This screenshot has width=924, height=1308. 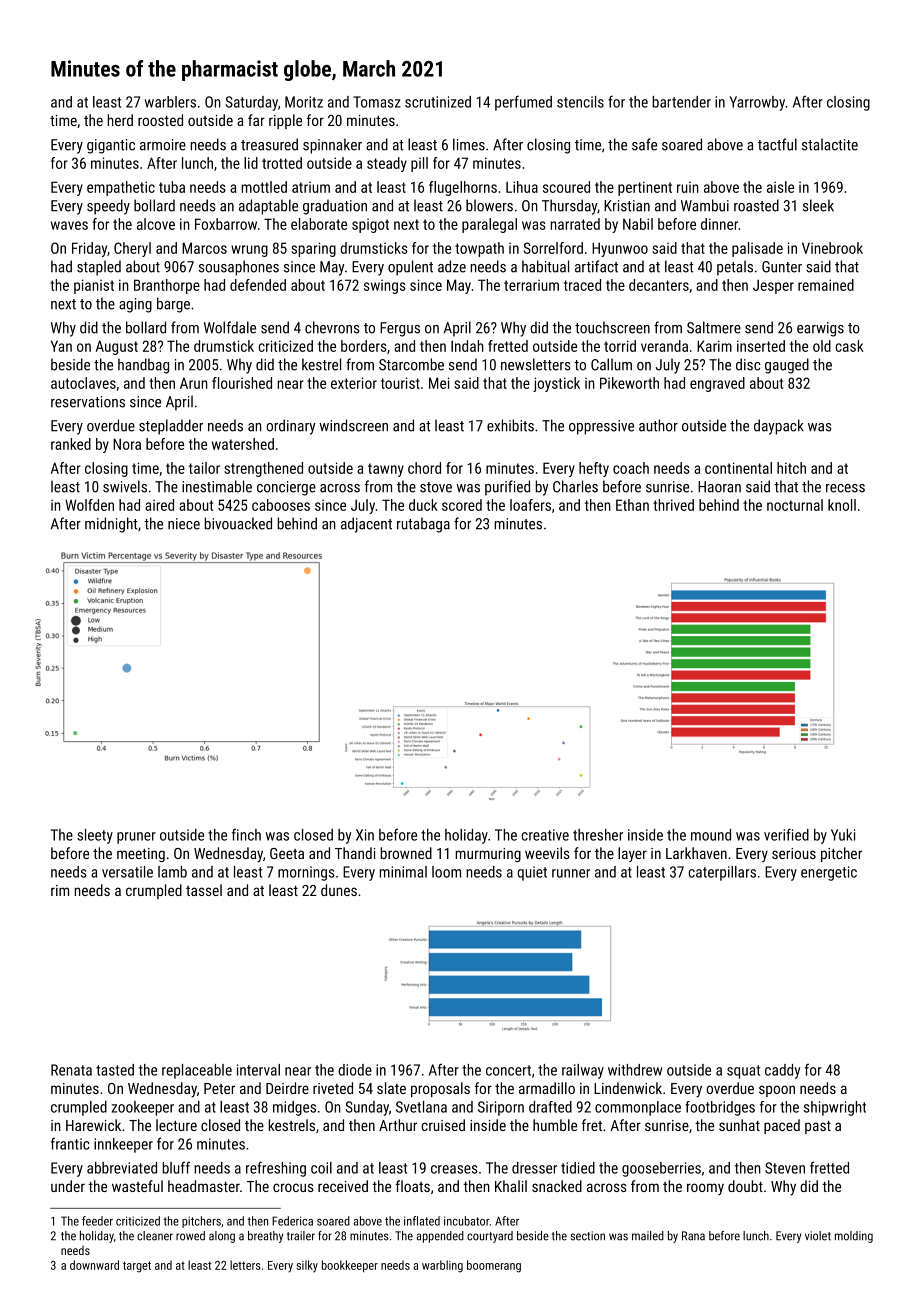 What do you see at coordinates (311, 187) in the screenshot?
I see `atrium` at bounding box center [311, 187].
